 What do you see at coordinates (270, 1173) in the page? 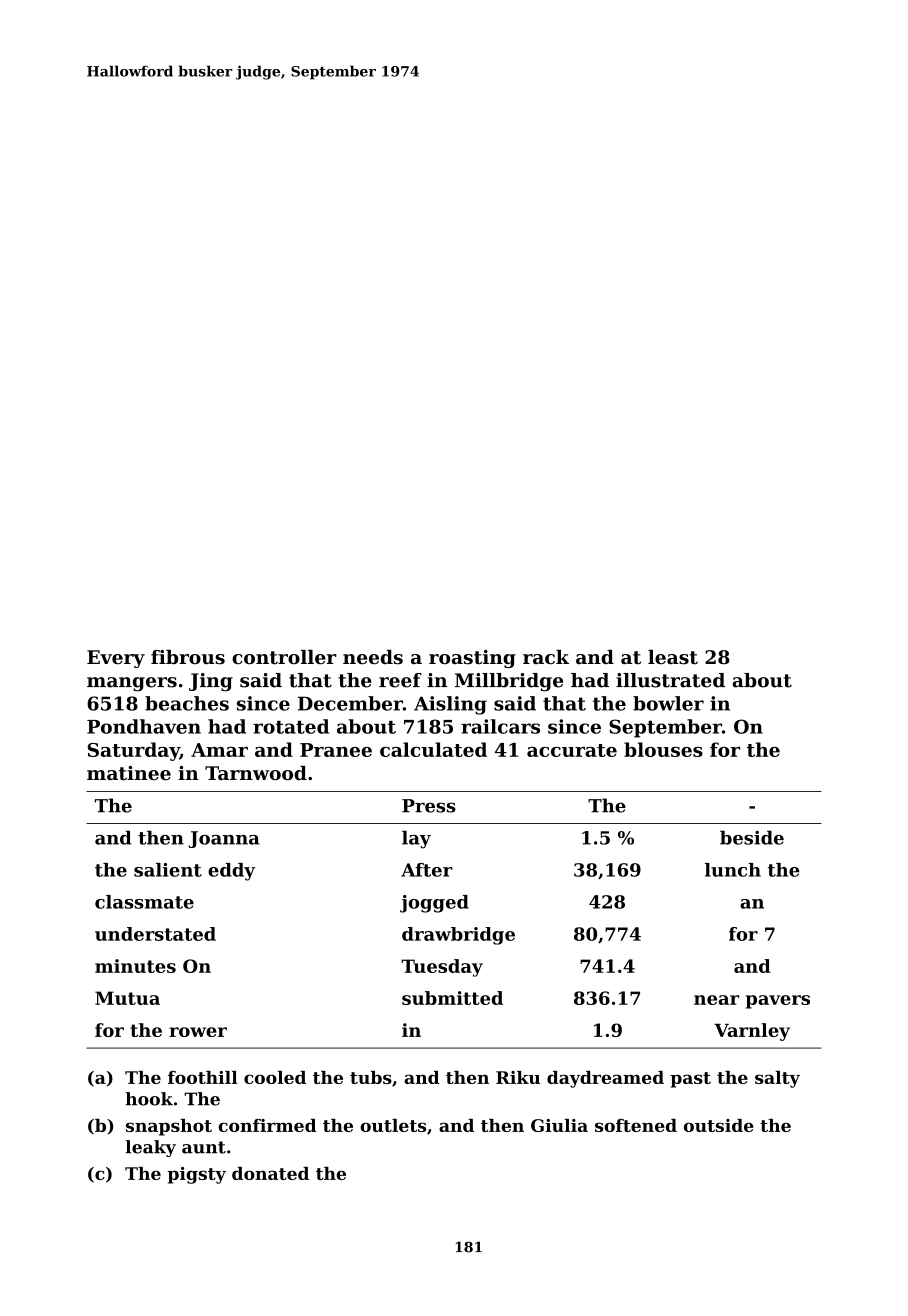
I see `donated` at bounding box center [270, 1173].
